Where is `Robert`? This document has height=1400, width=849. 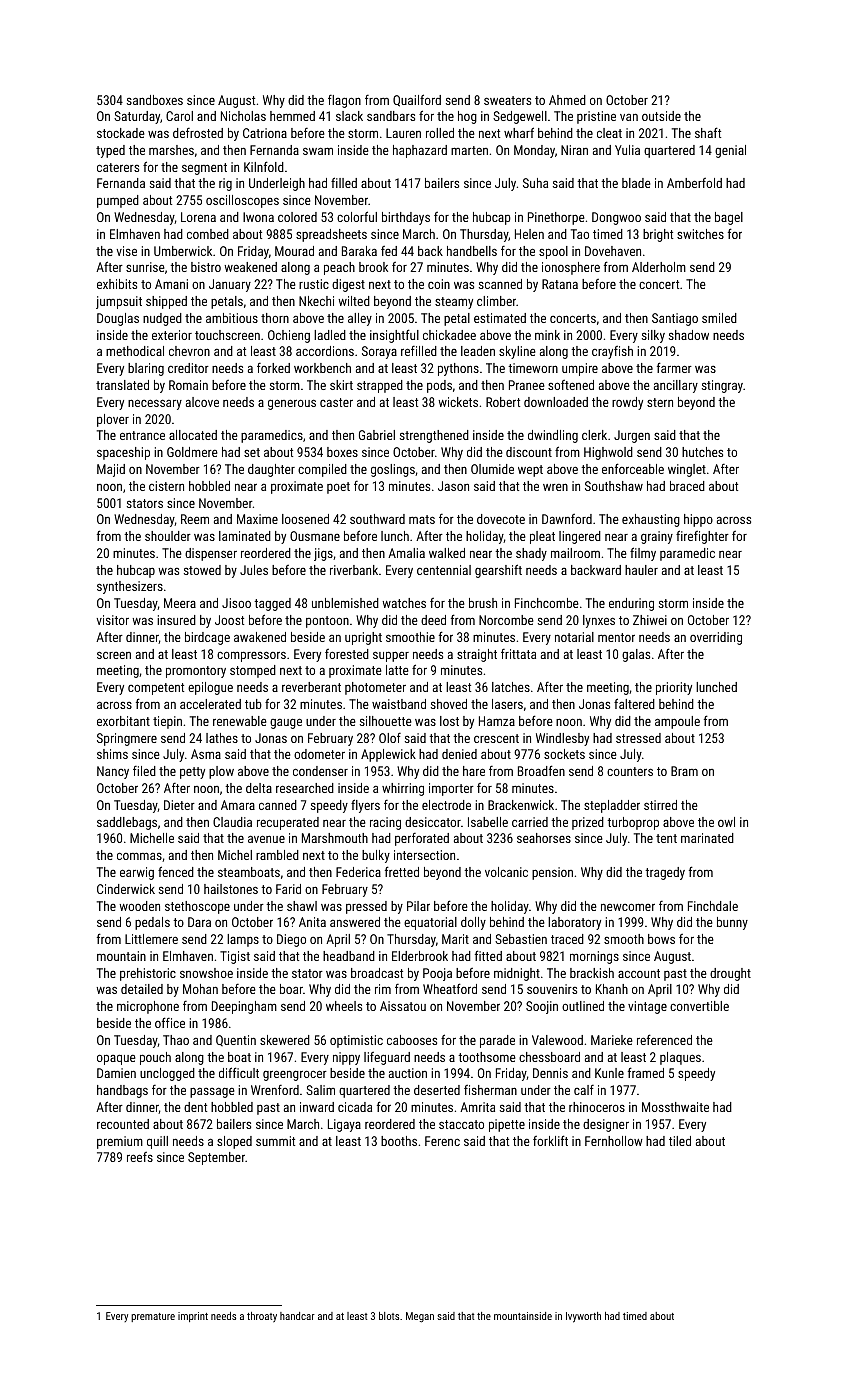
Robert is located at coordinates (503, 402).
